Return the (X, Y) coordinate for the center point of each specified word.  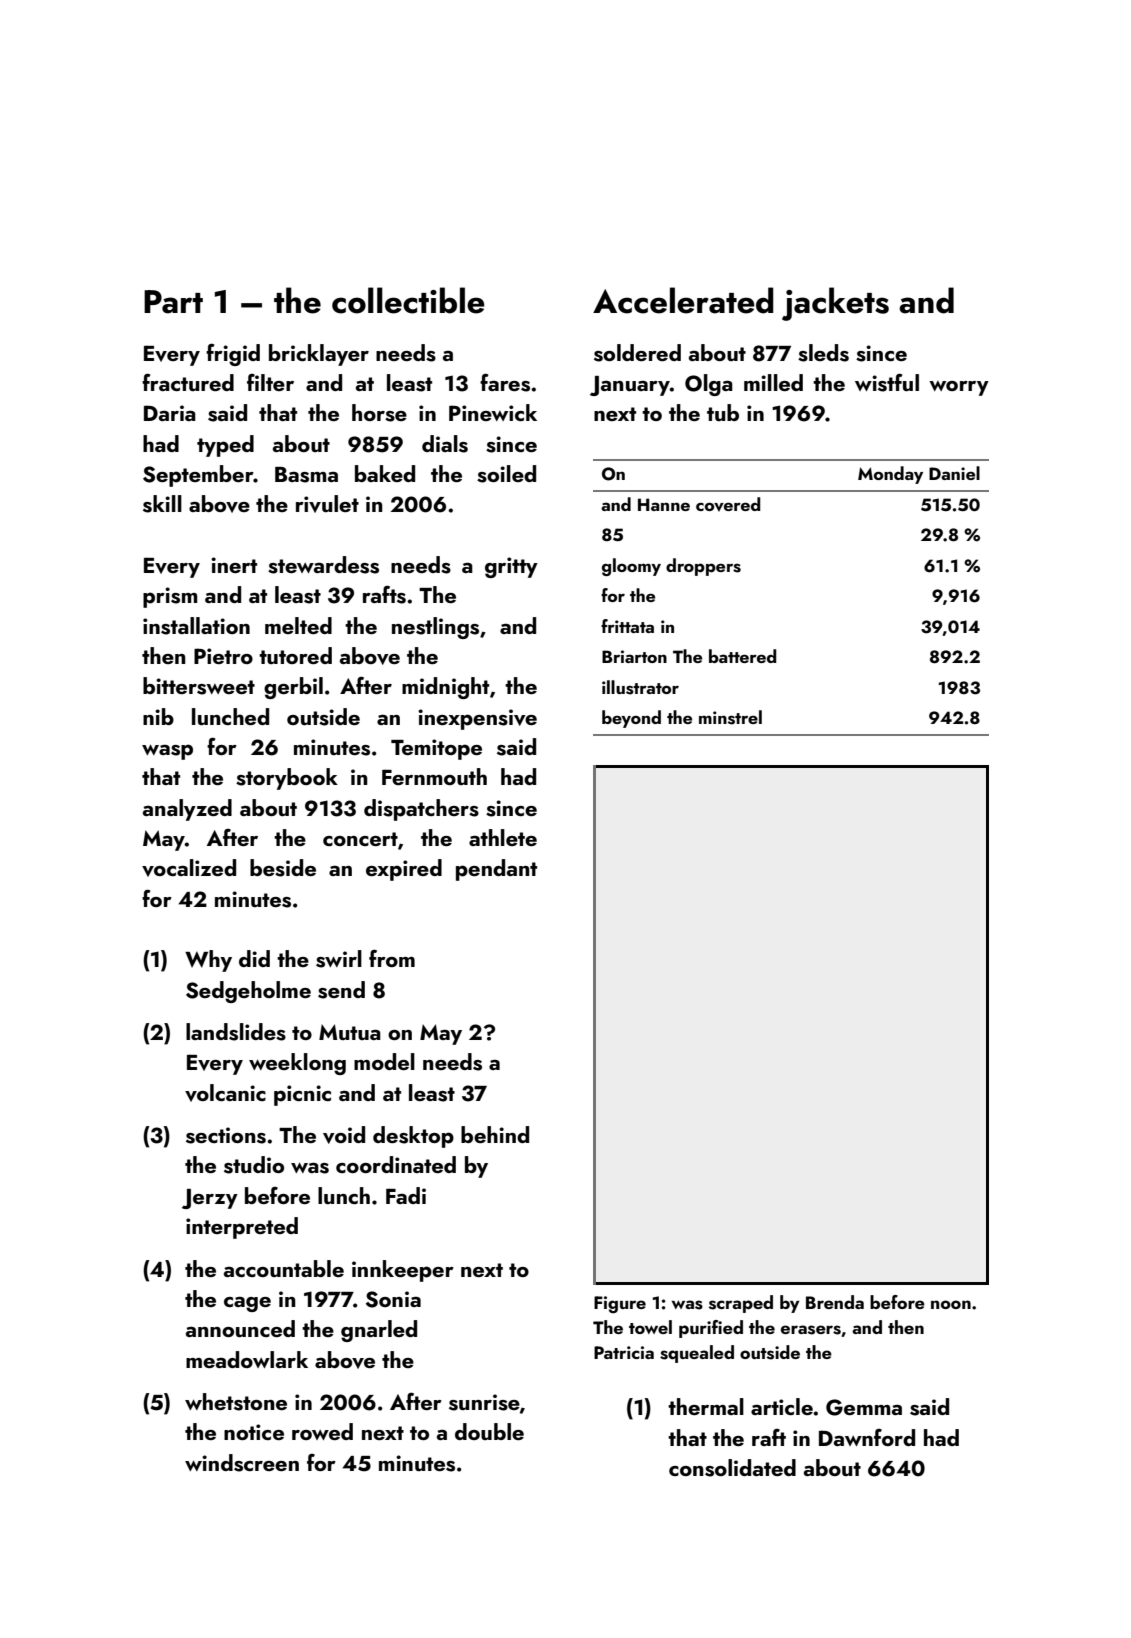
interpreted (242, 1228)
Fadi (406, 1195)
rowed (322, 1431)
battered (742, 656)
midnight (445, 688)
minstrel (730, 717)
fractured (188, 382)
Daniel (954, 473)
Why (208, 961)
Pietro (223, 656)
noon (951, 1304)
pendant (496, 870)
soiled (506, 474)
